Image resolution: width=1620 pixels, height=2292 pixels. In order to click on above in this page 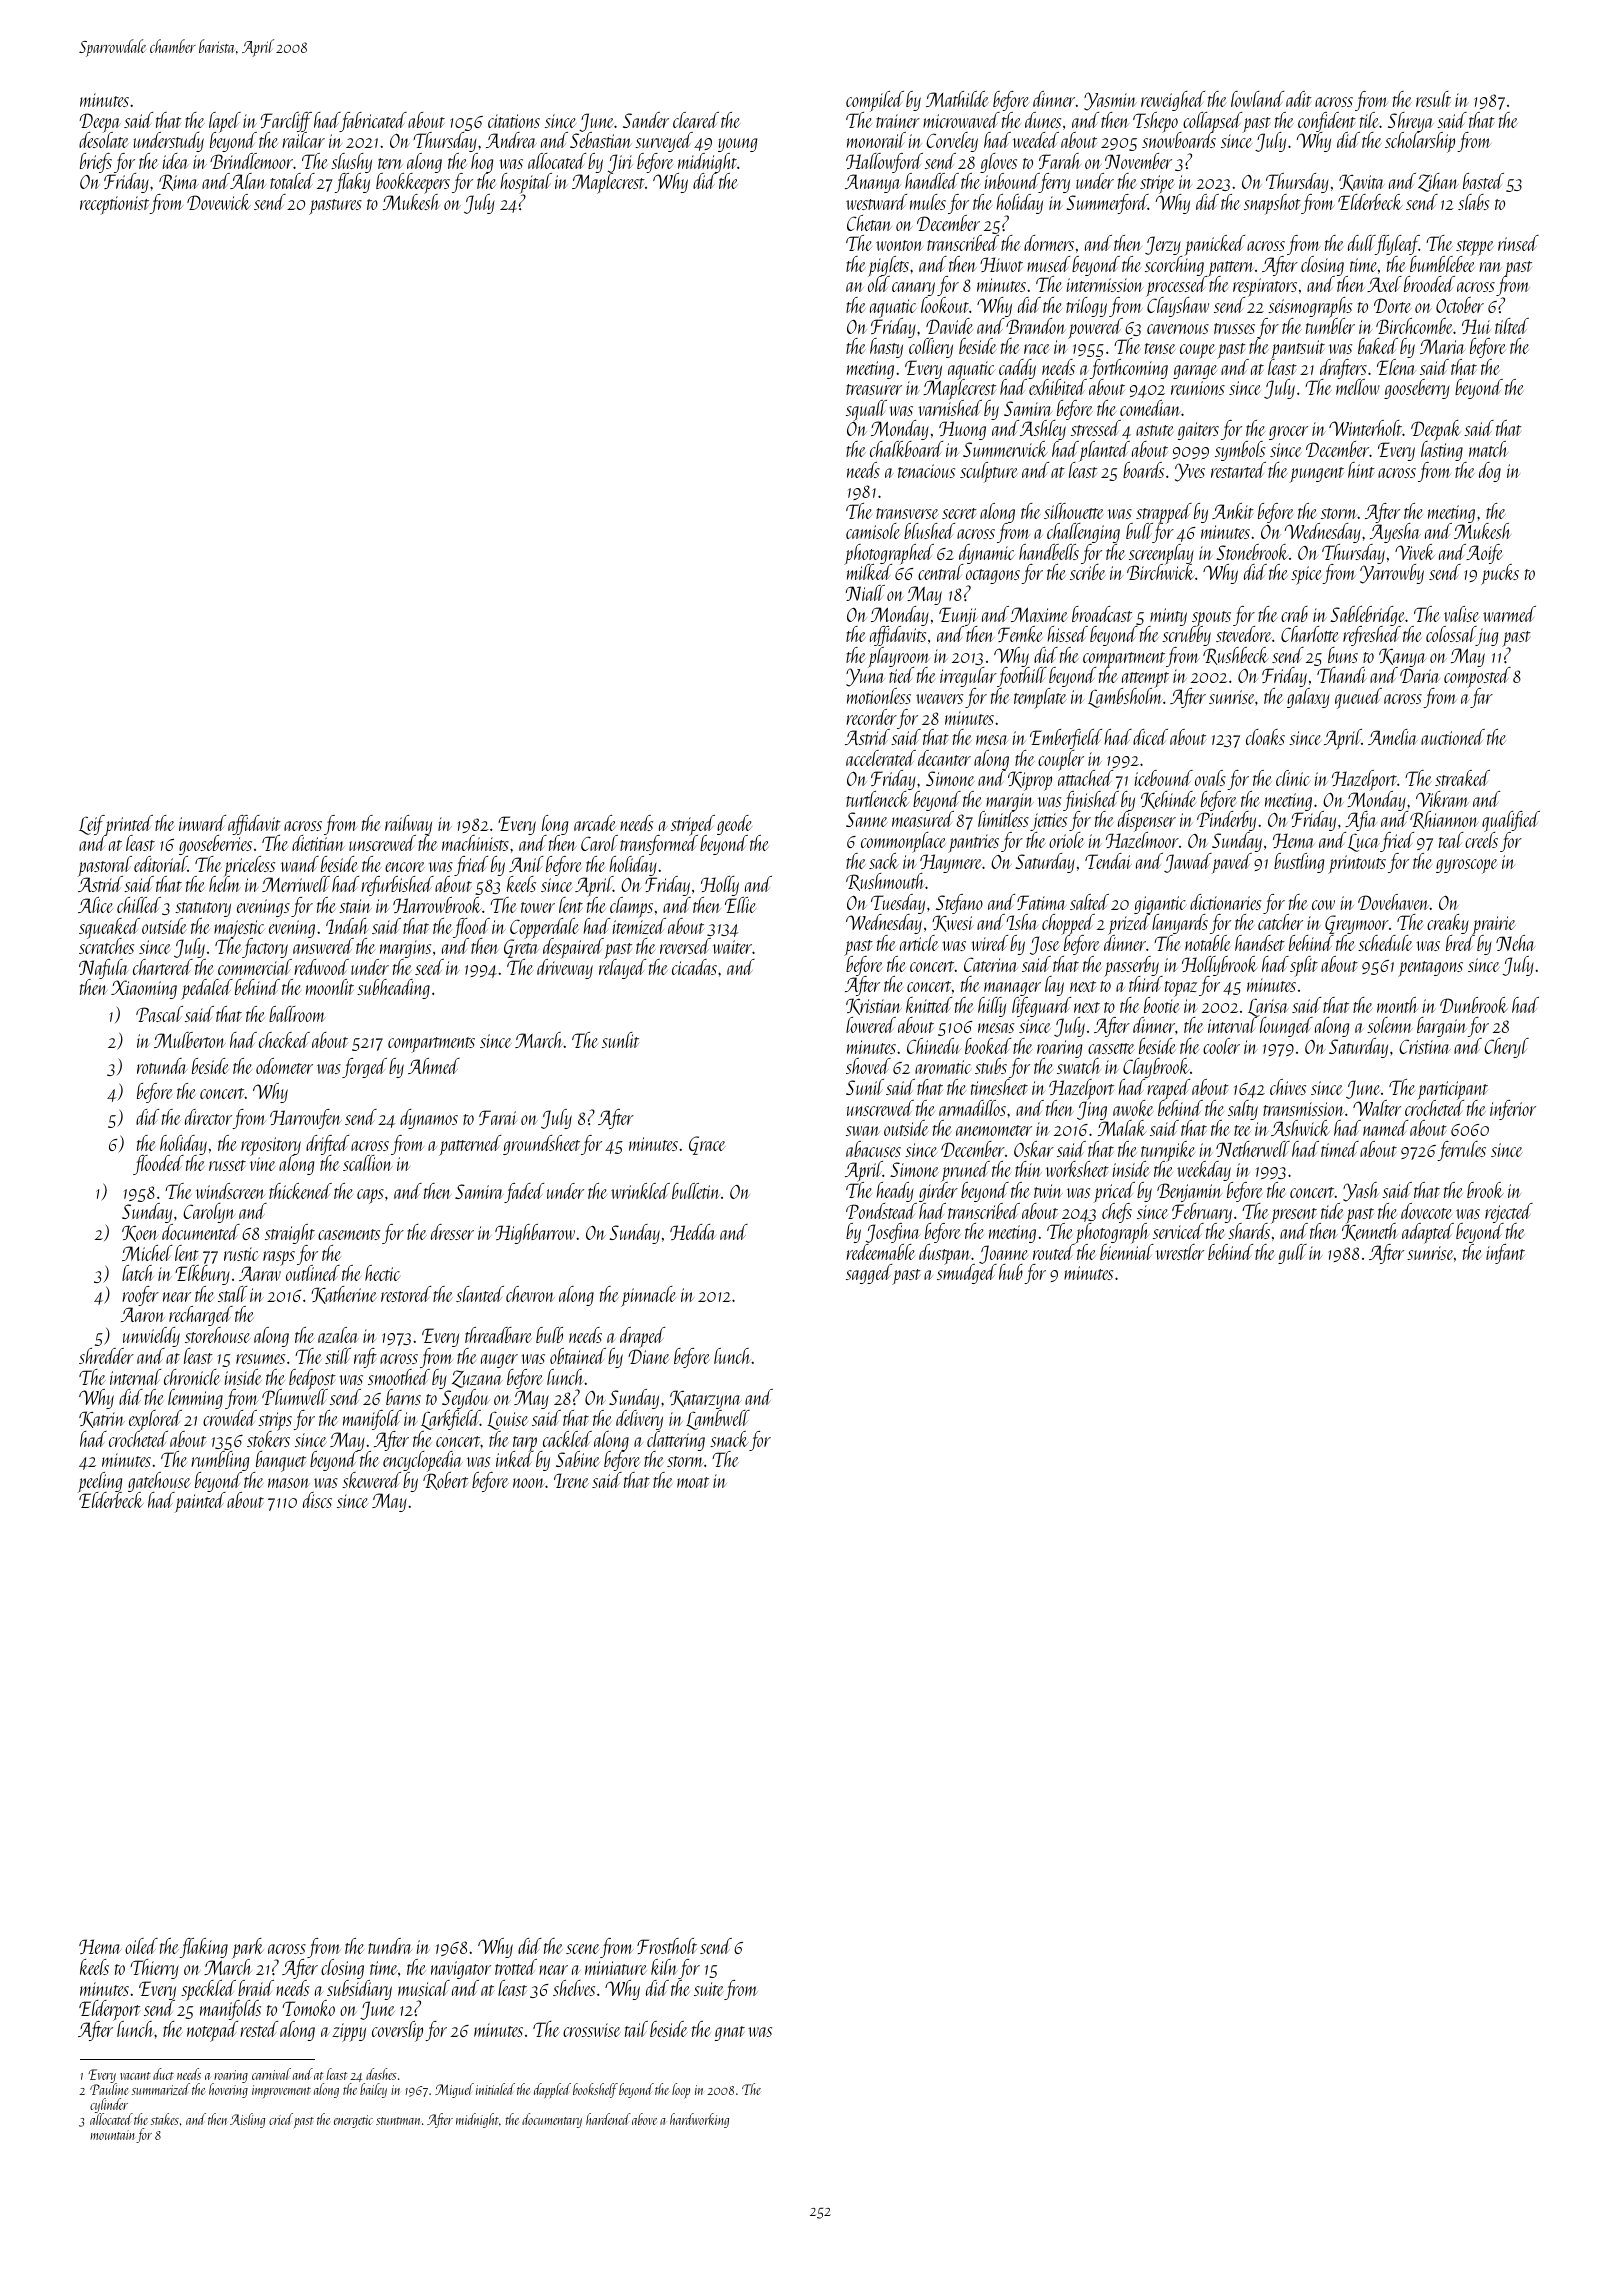, I will do `click(644, 2119)`.
